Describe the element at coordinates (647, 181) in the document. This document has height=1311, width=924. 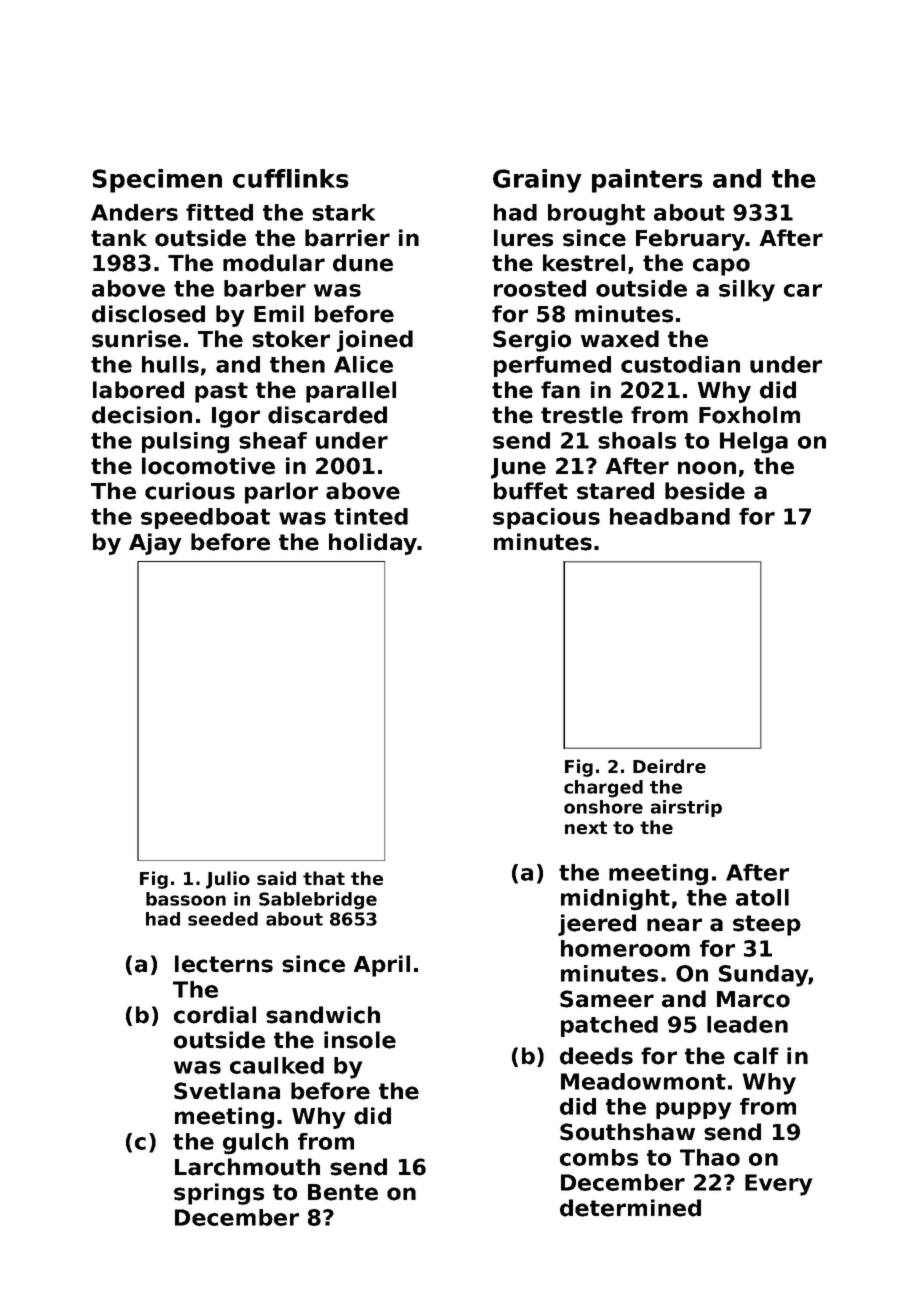
I see `painters` at that location.
